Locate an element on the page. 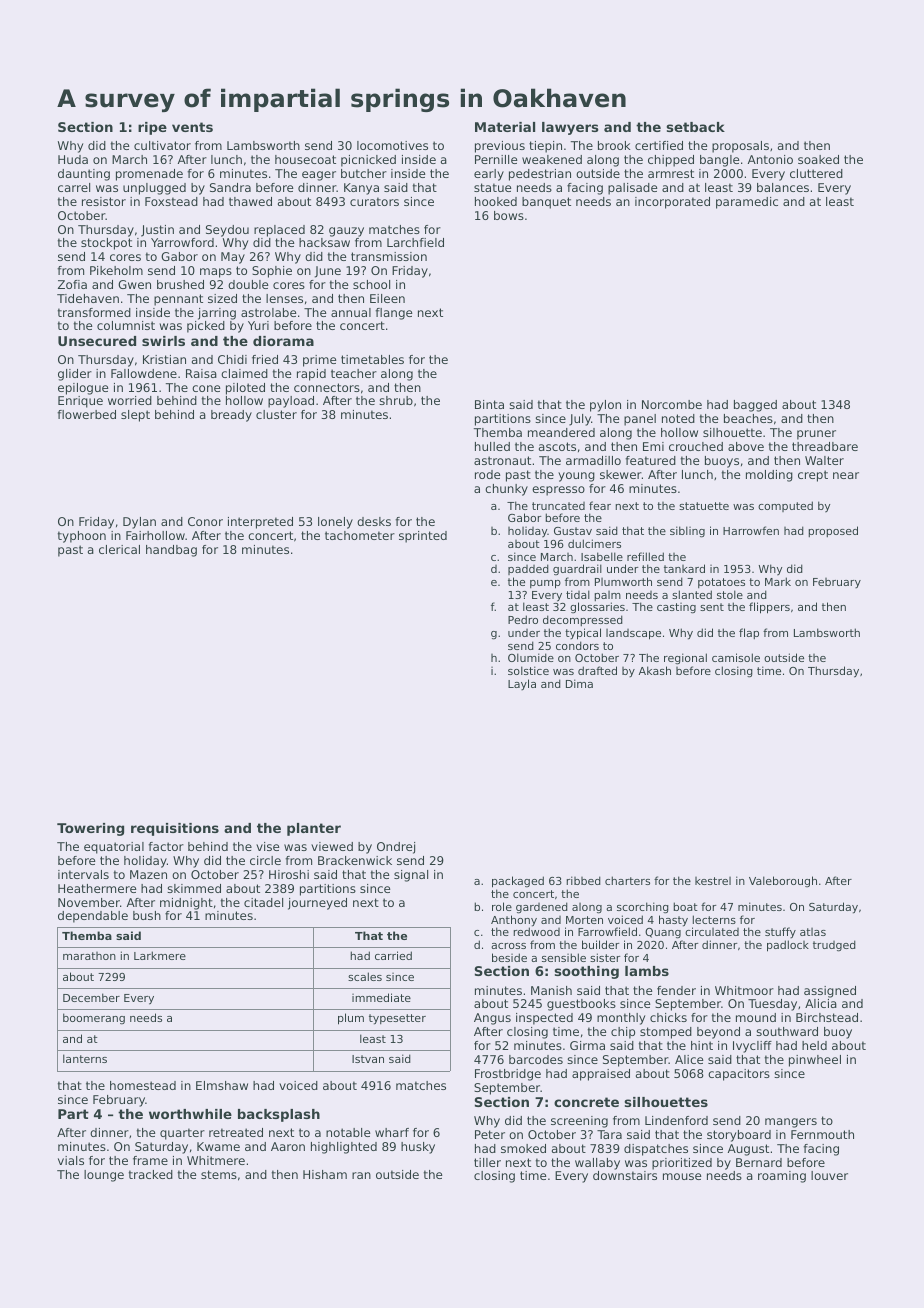 This image has height=1308, width=924. Lindenford is located at coordinates (676, 1120).
